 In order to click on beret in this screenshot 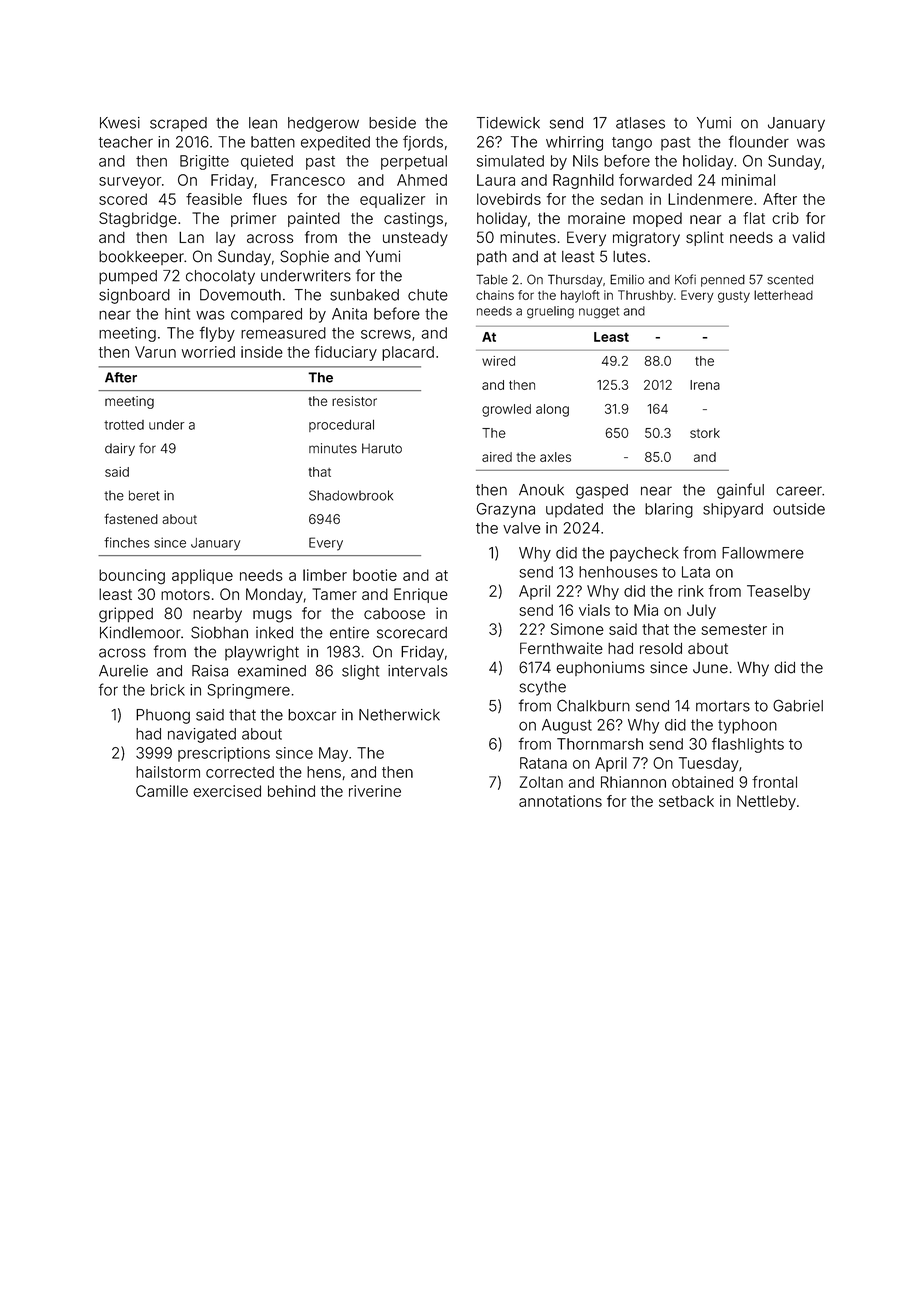, I will do `click(144, 495)`.
